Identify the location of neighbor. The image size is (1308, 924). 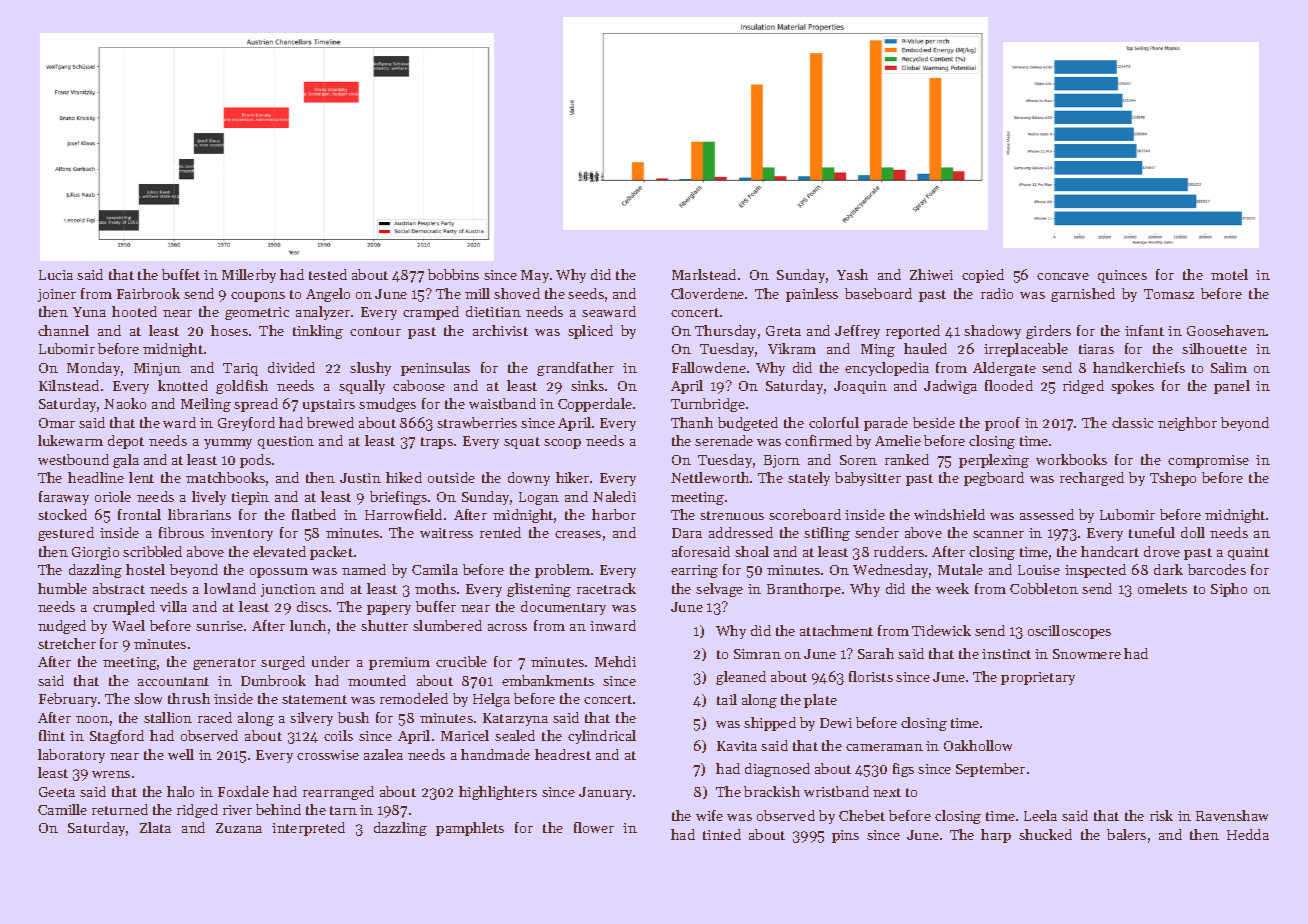
(1187, 424).
